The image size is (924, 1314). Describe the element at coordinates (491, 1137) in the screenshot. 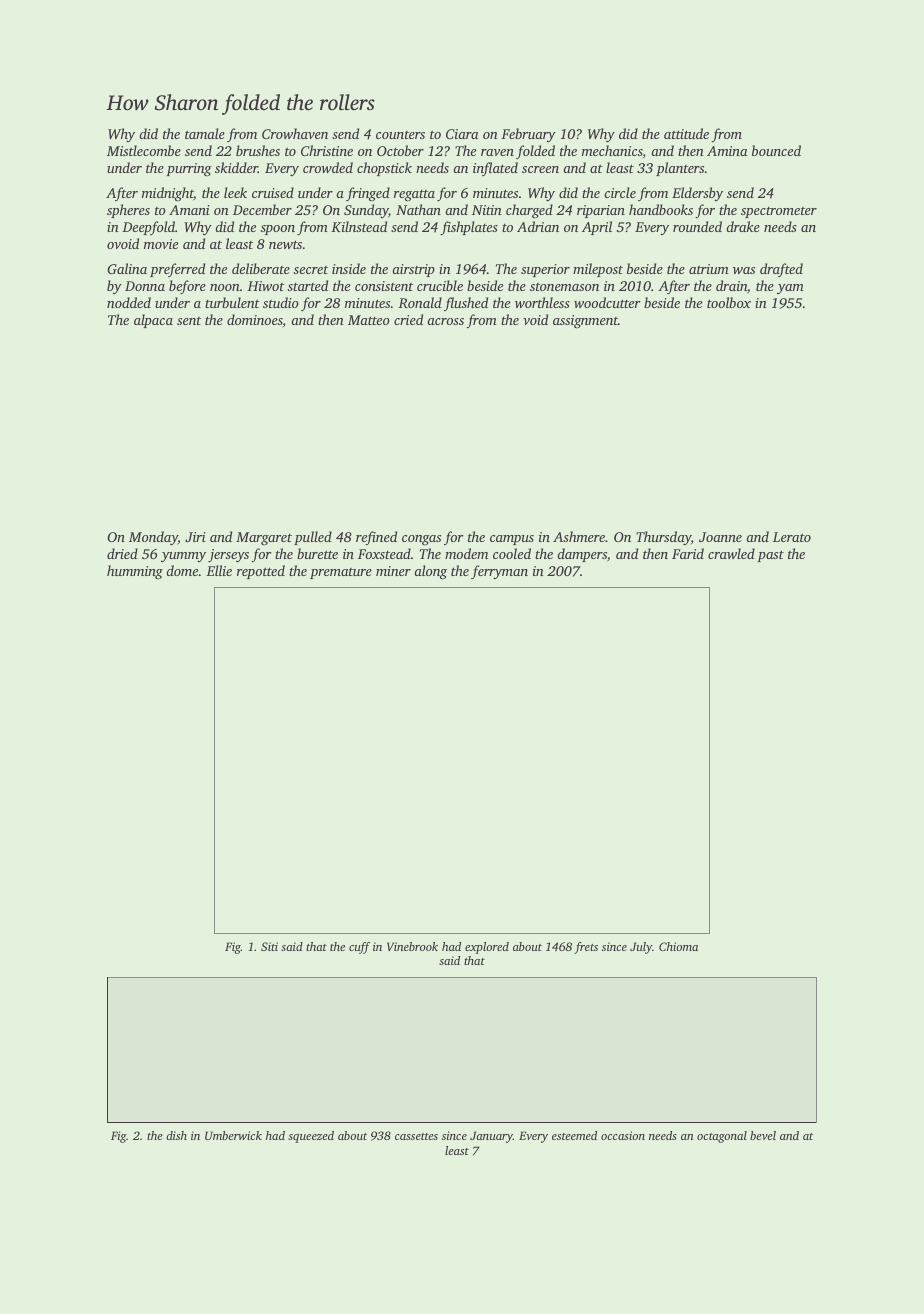

I see `January` at that location.
